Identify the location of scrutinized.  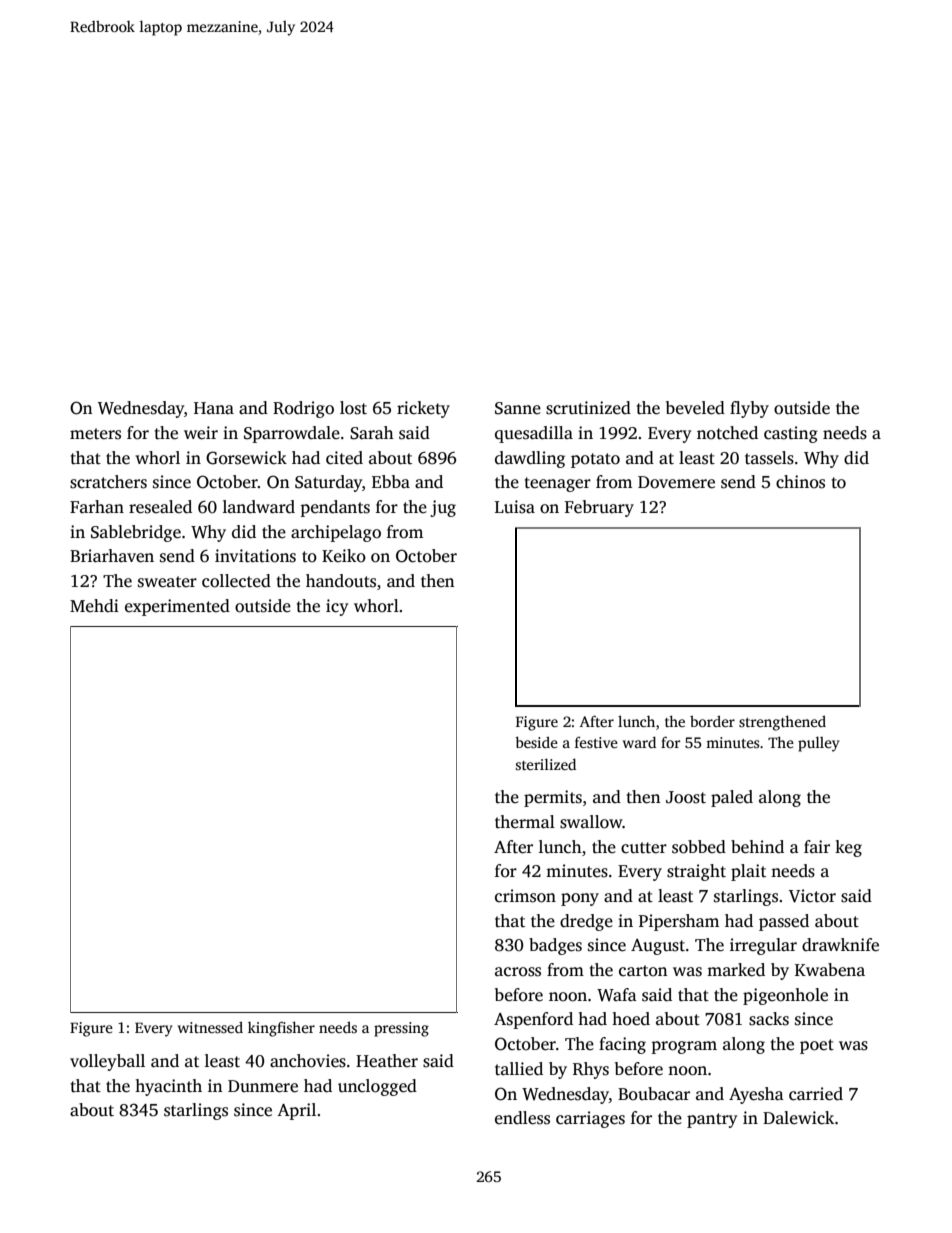
(588, 408).
